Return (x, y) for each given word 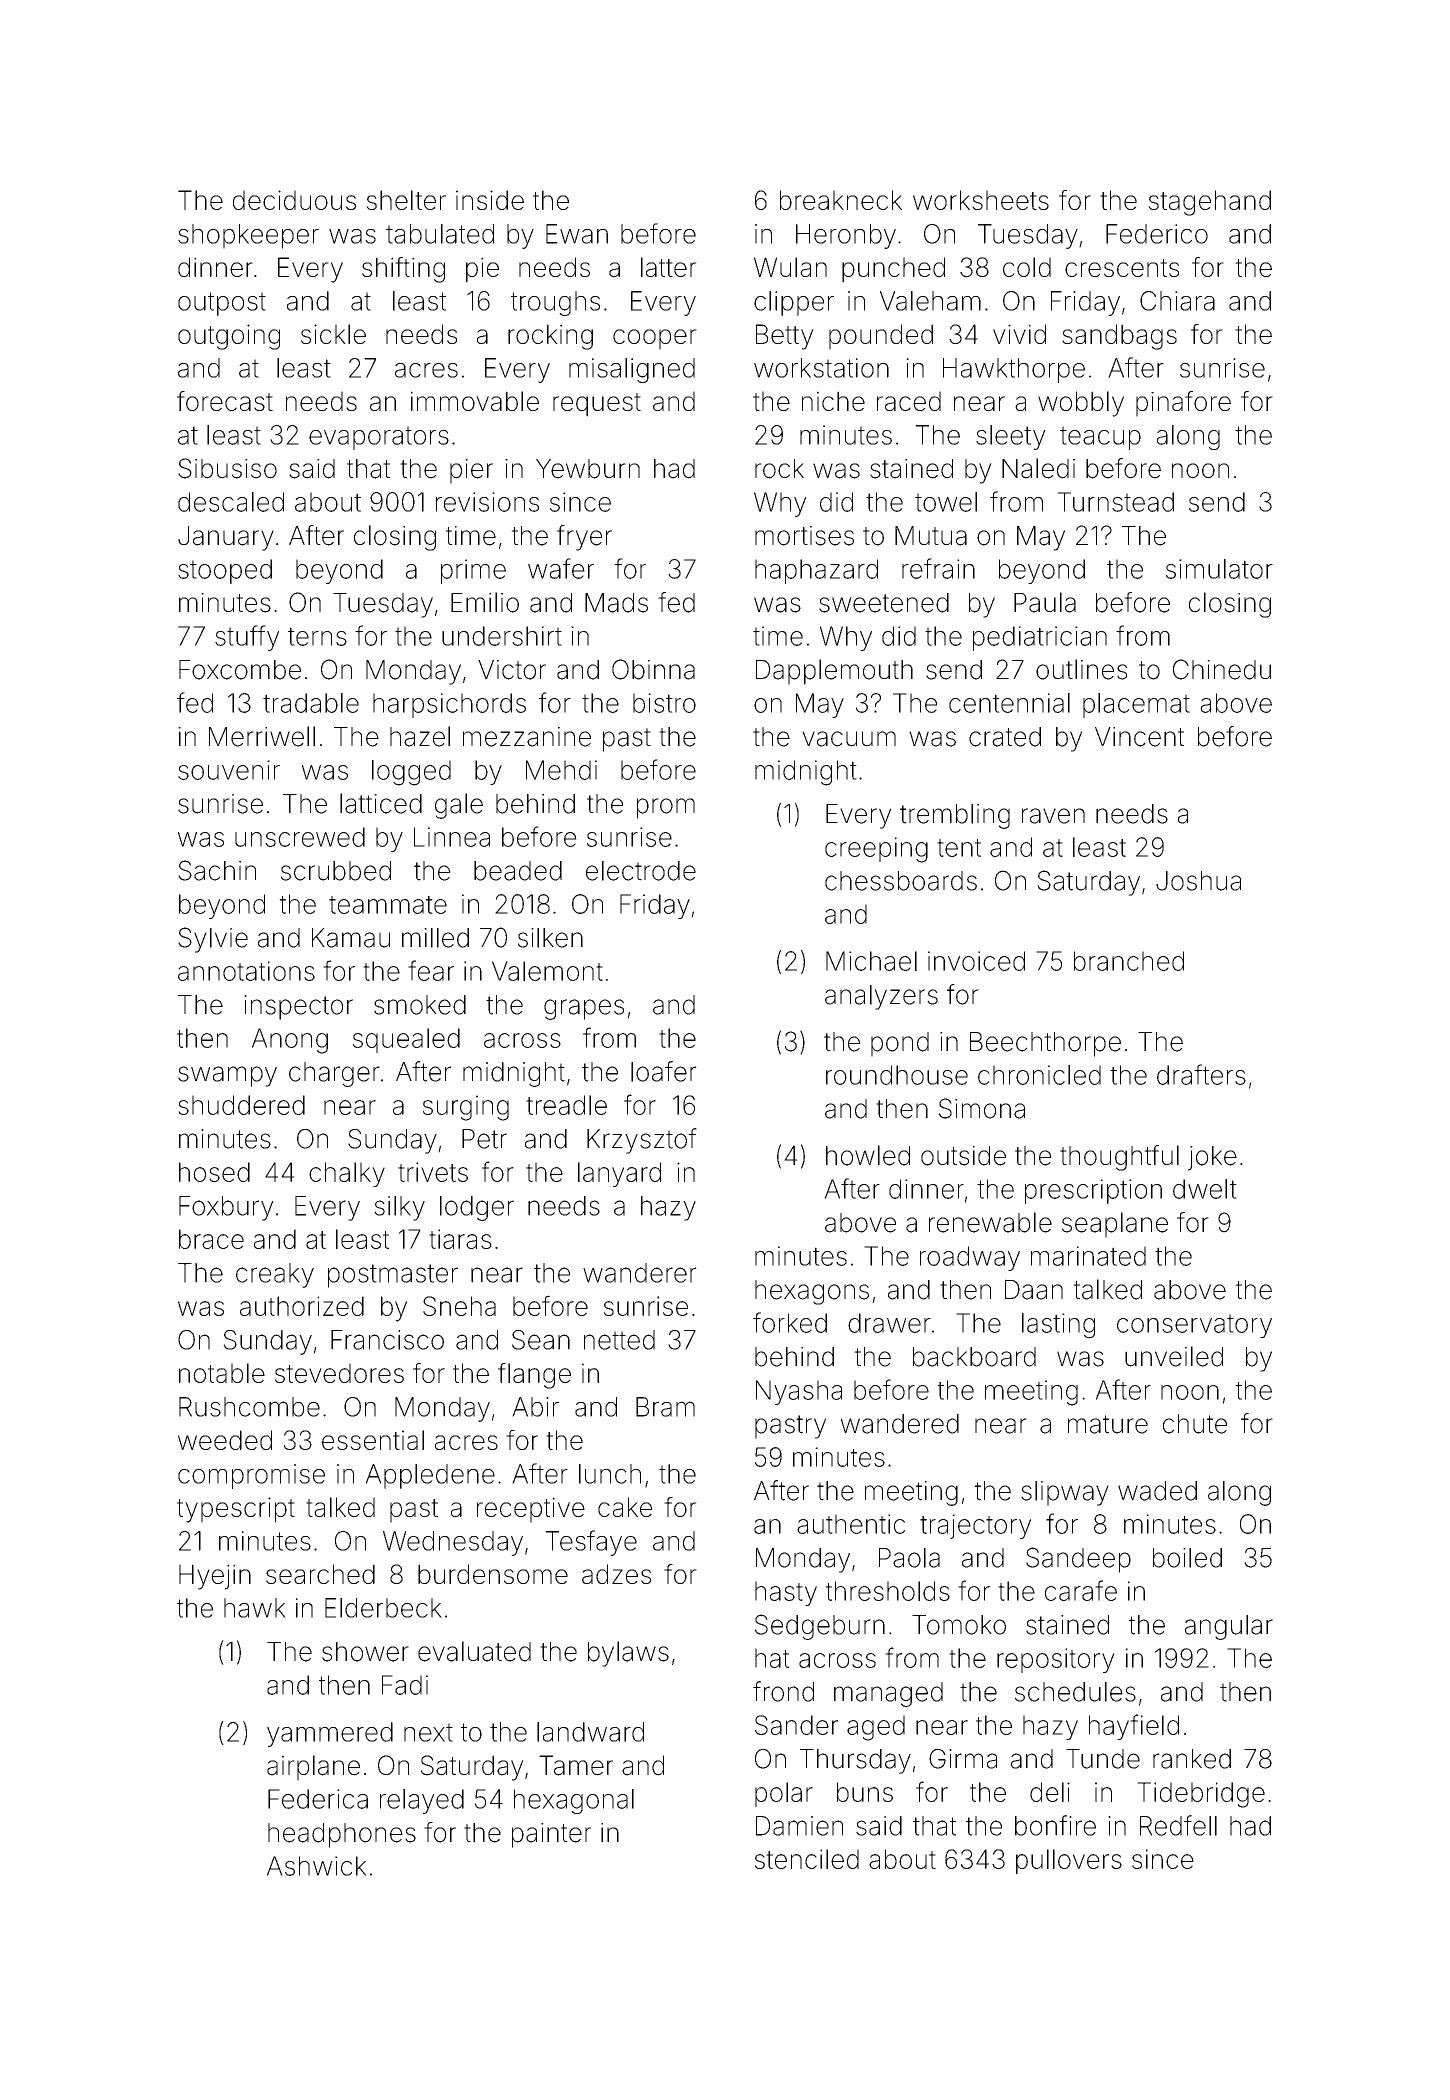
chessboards (901, 881)
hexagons (812, 1292)
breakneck (841, 200)
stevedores (339, 1373)
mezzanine (527, 737)
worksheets (981, 200)
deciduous (294, 200)
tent (959, 848)
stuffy (247, 638)
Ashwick (316, 1866)
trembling (955, 816)
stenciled (807, 1859)
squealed (406, 1040)
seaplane (1115, 1225)
